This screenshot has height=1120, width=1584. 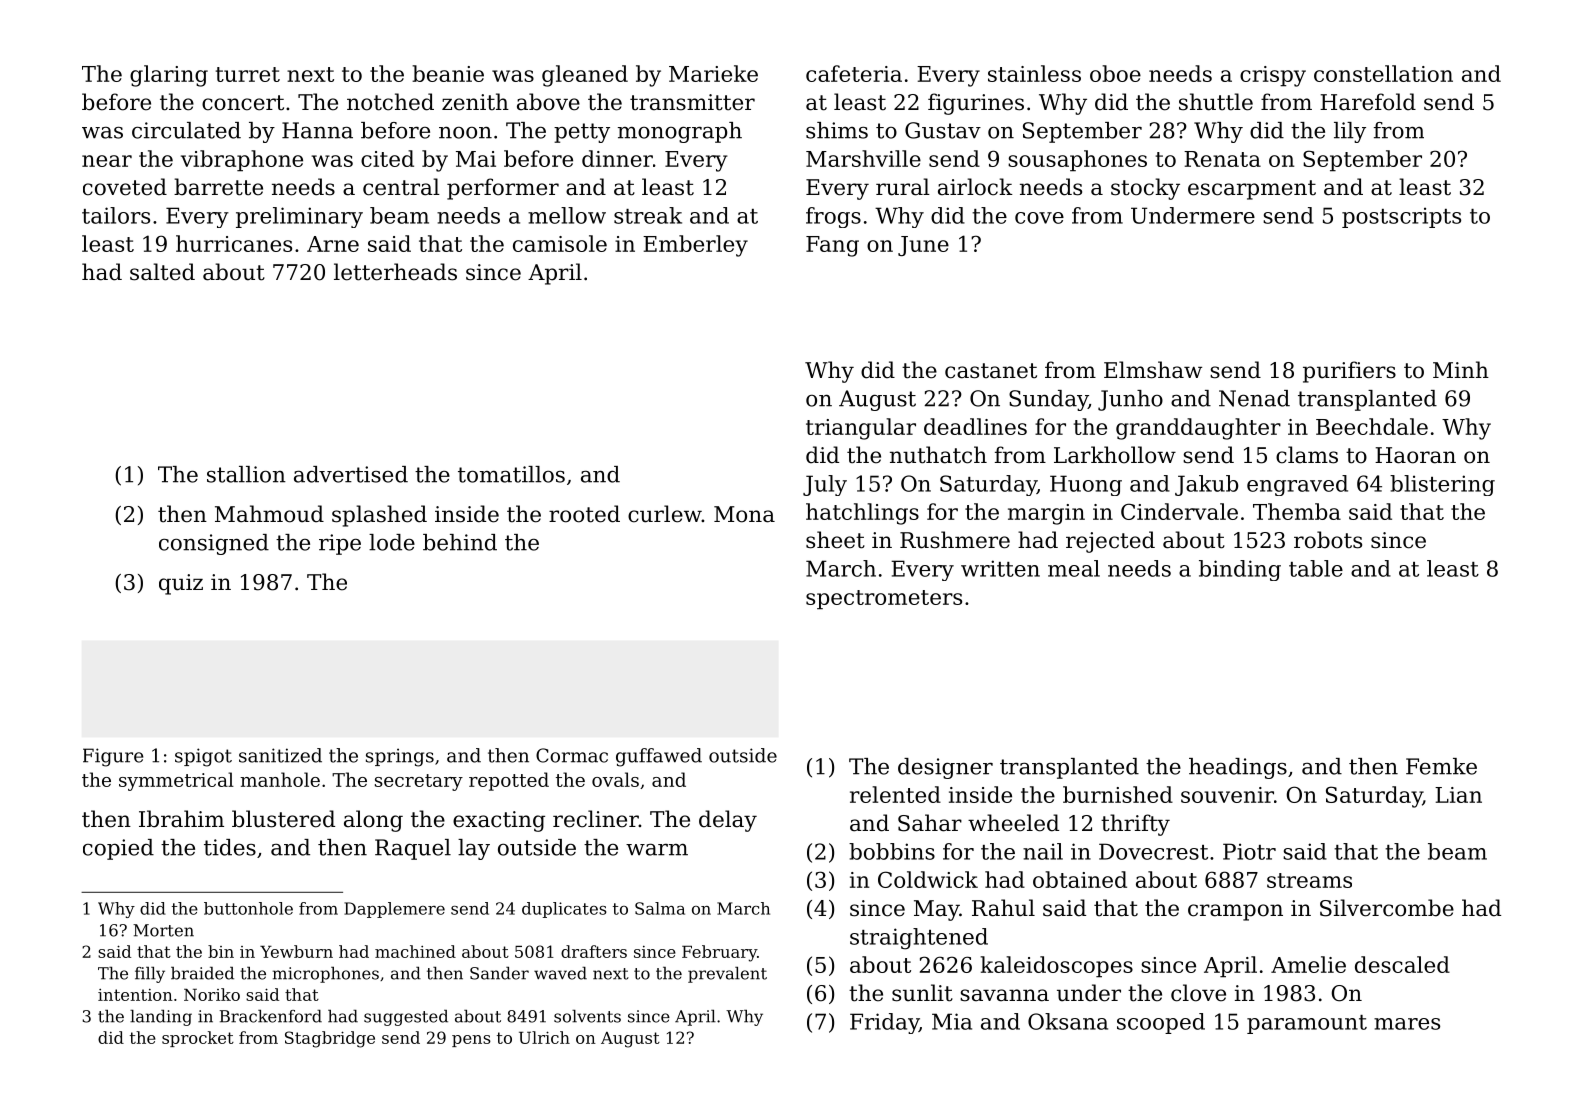 I want to click on stocky, so click(x=1145, y=189).
